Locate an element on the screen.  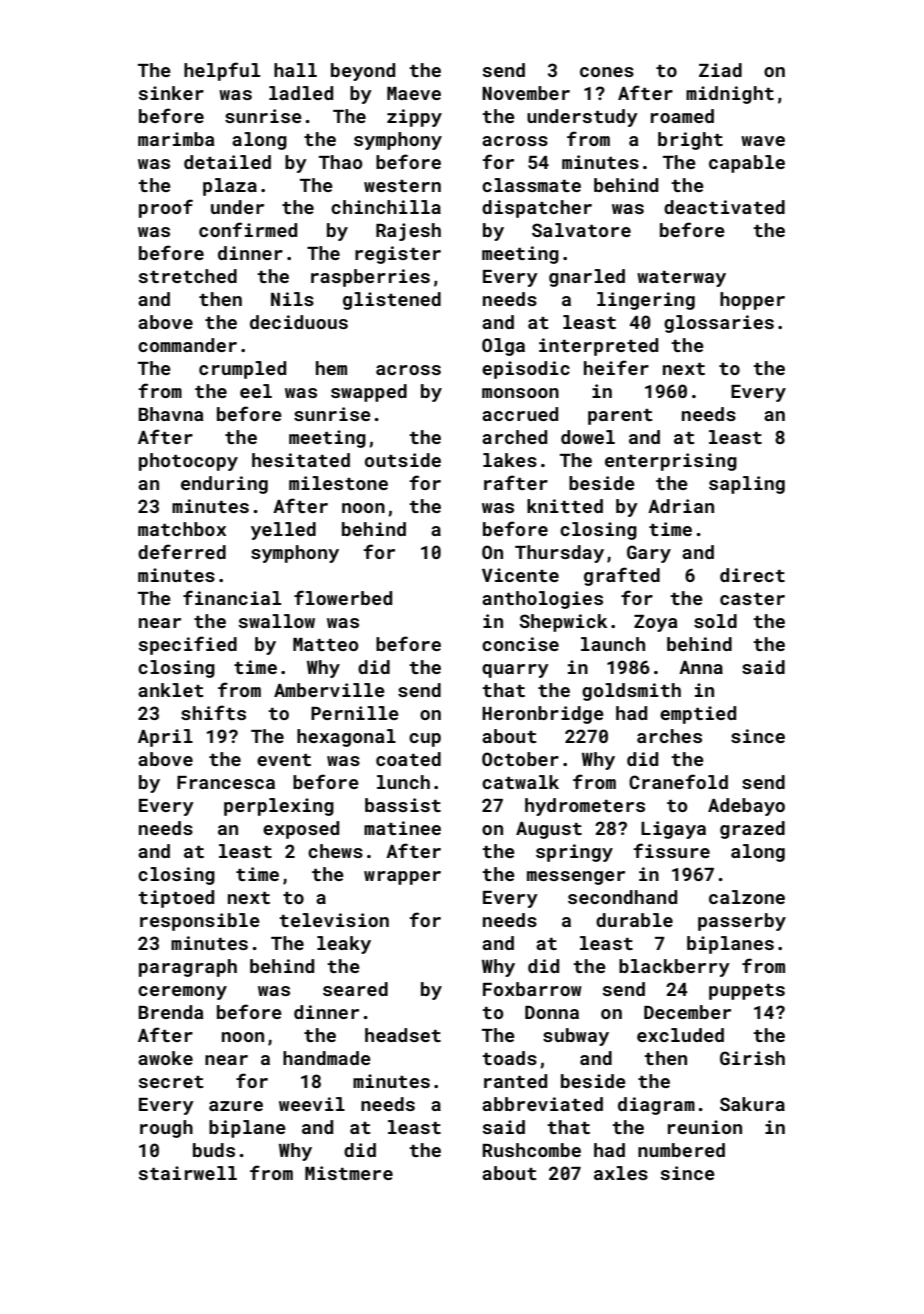
Foxbarrow is located at coordinates (532, 989).
